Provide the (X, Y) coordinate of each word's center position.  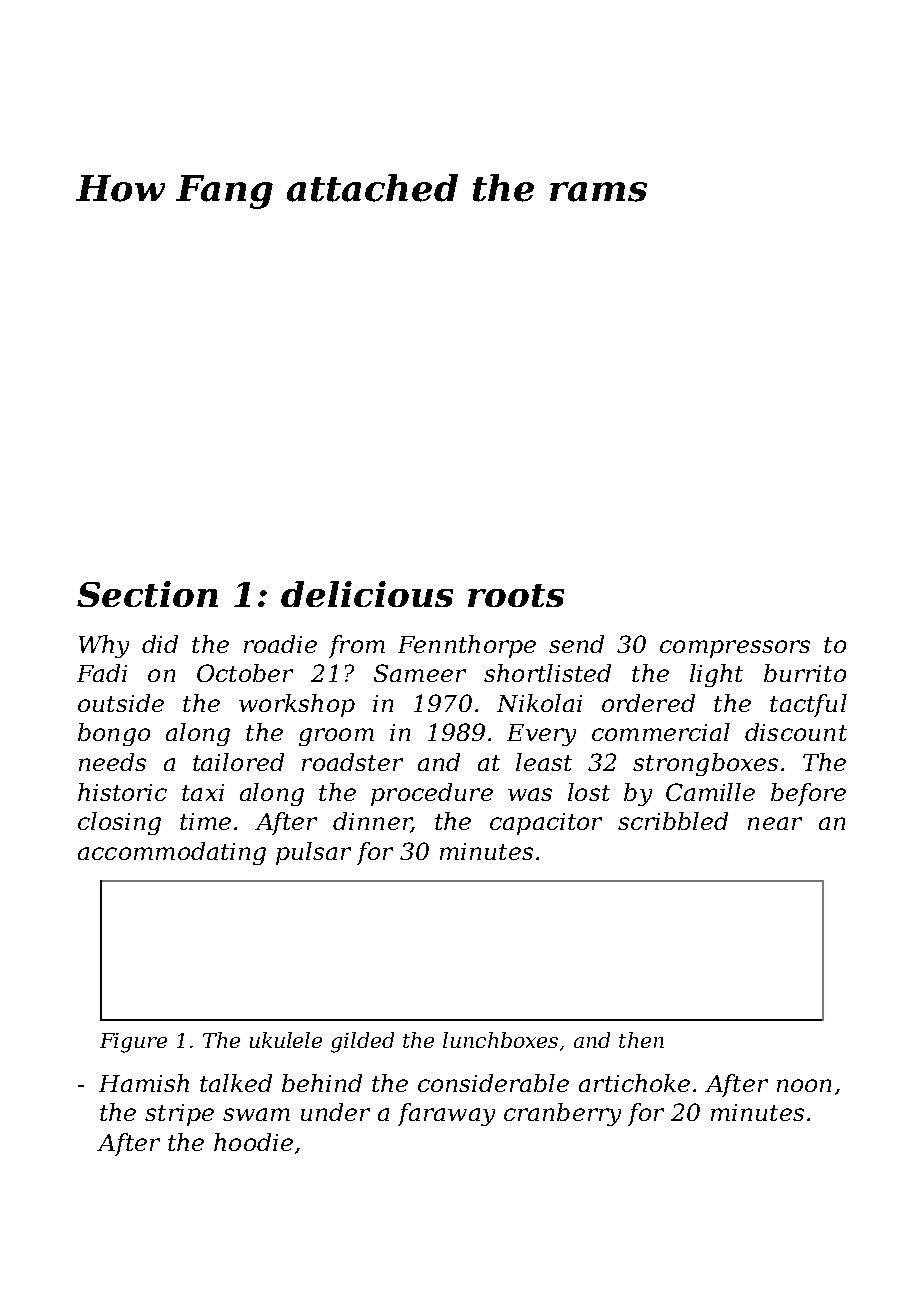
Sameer (420, 673)
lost (589, 792)
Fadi (102, 673)
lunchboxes (500, 1040)
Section (147, 594)
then (641, 1040)
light (716, 675)
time (205, 821)
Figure (133, 1043)
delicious (367, 594)
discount (796, 732)
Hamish (144, 1083)
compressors (735, 649)
